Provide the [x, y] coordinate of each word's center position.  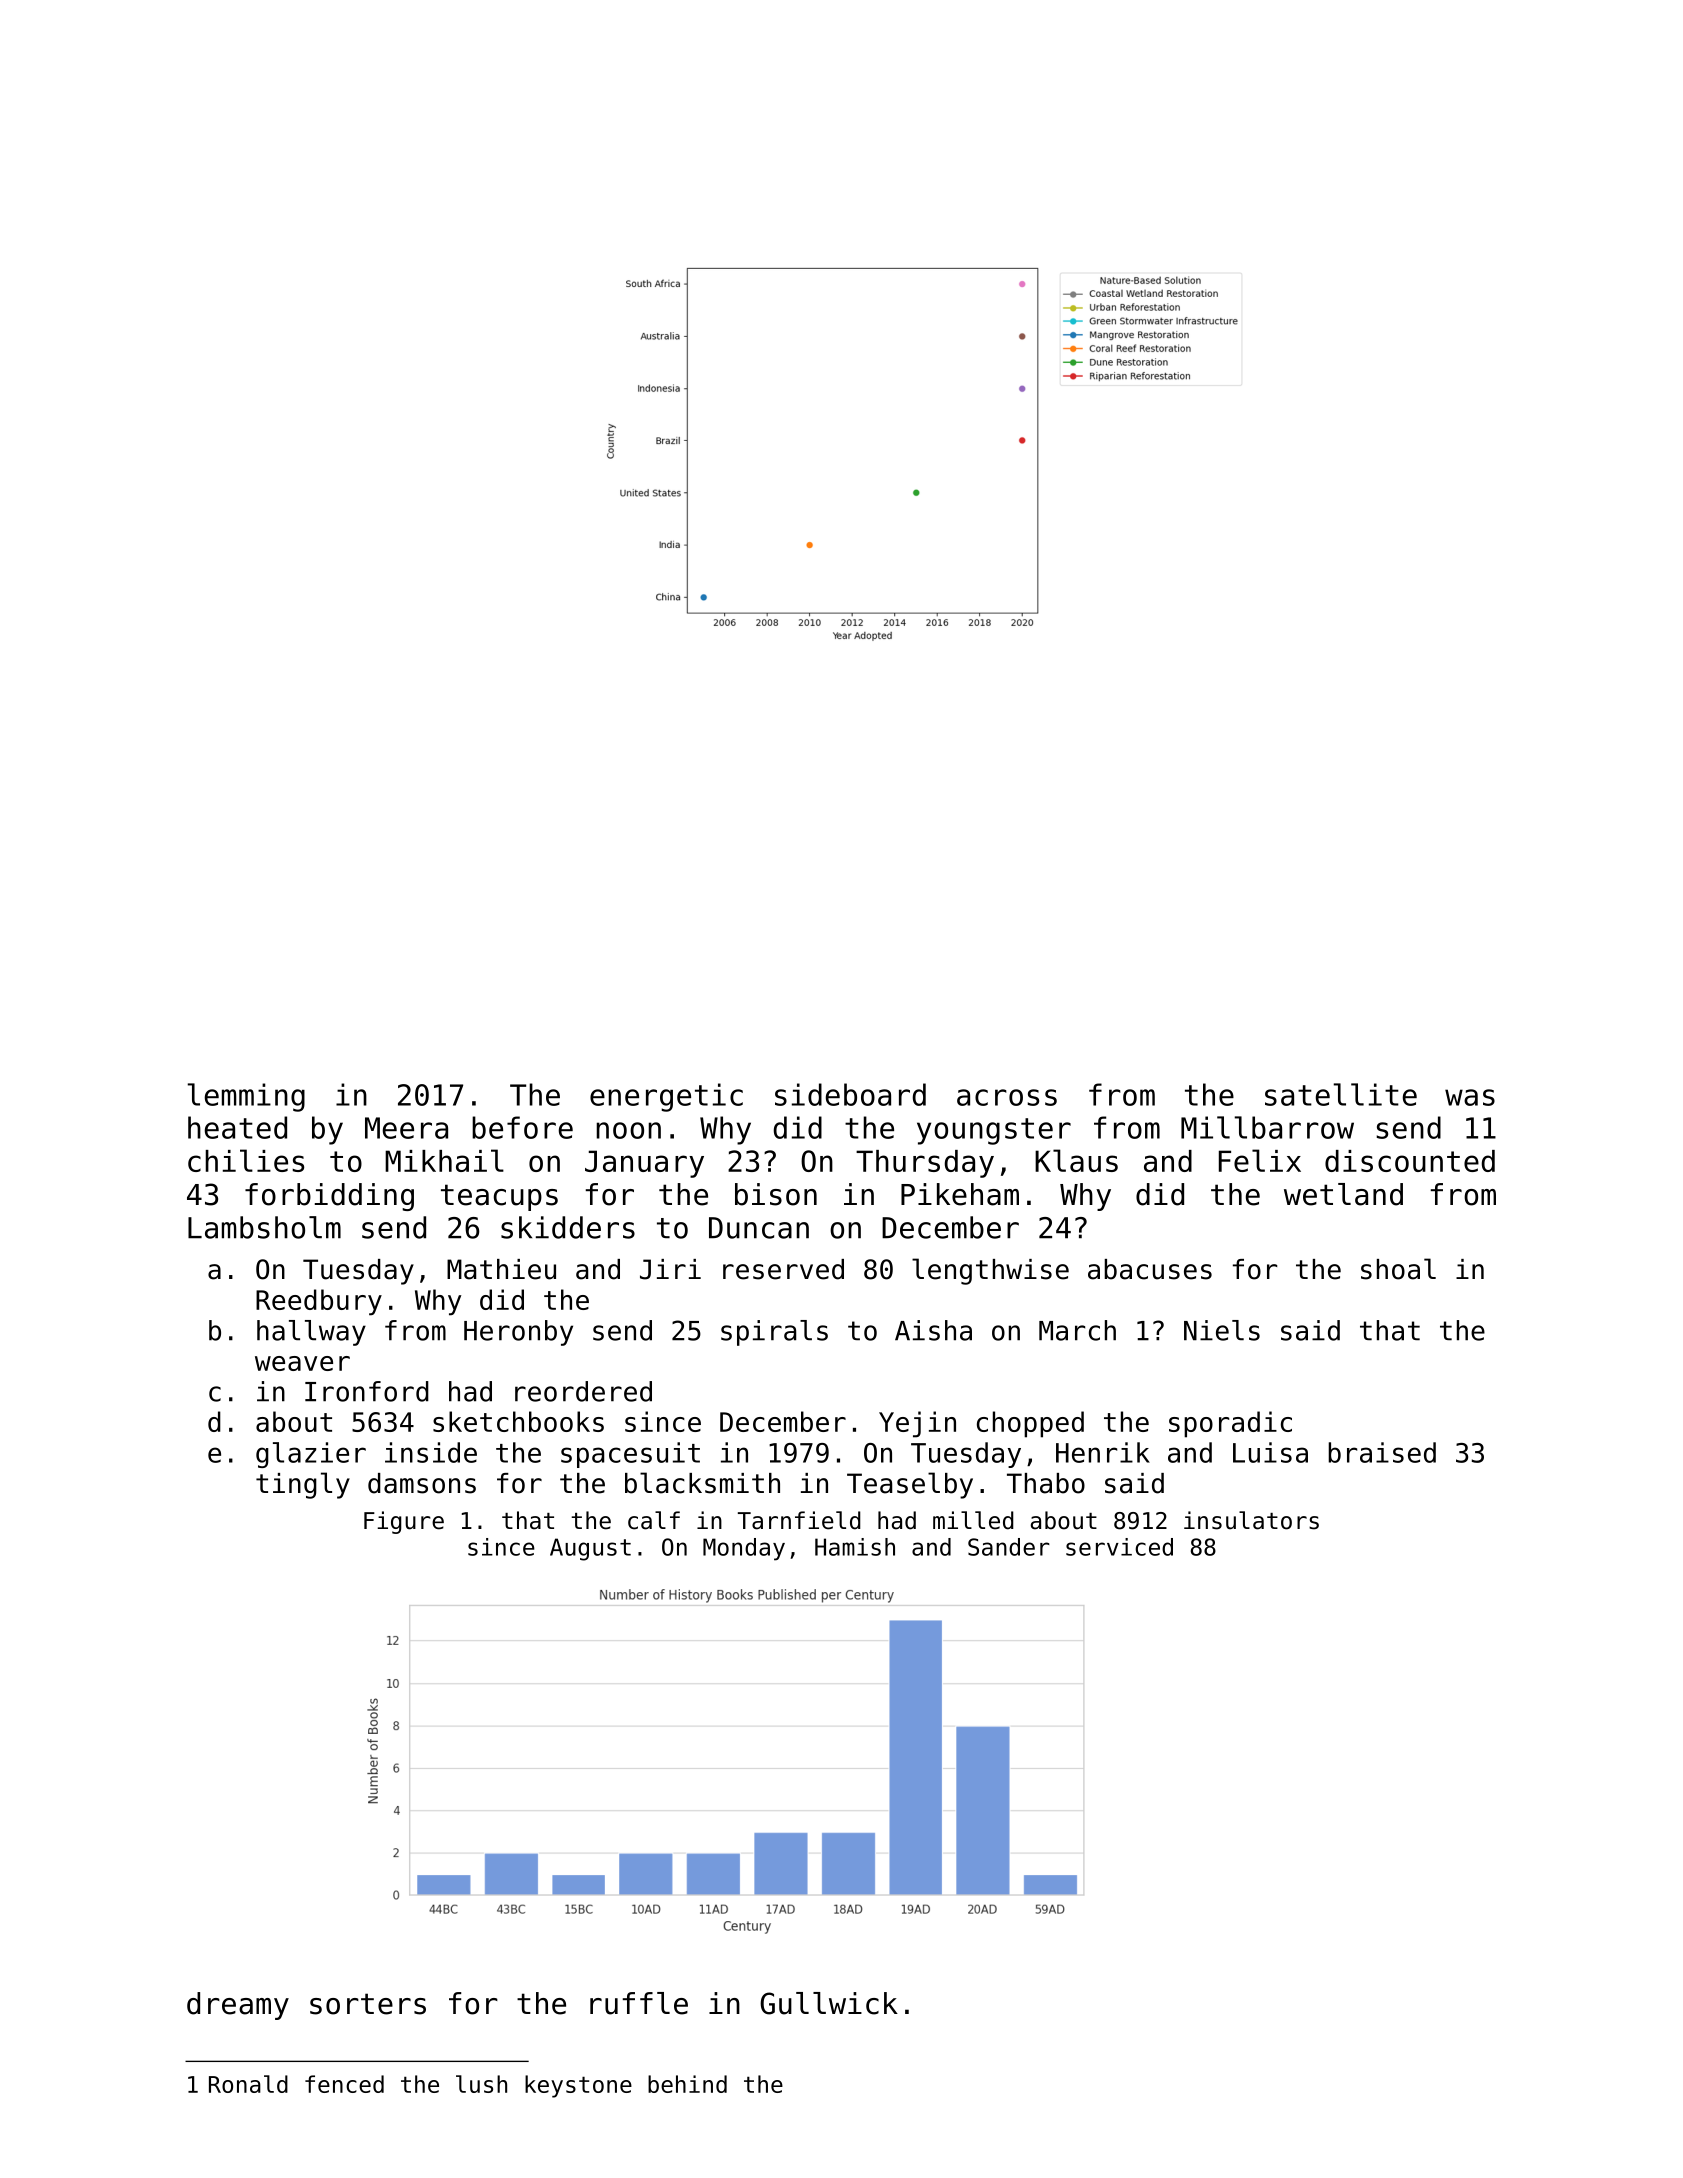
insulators [1251, 1520]
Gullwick [829, 2003]
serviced [1119, 1547]
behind [687, 2084]
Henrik [1103, 1452]
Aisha [933, 1330]
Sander [1009, 1547]
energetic [666, 1097]
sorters [368, 2004]
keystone [578, 2086]
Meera [406, 1128]
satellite [1341, 1094]
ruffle [639, 2003]
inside [431, 1452]
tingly [303, 1485]
